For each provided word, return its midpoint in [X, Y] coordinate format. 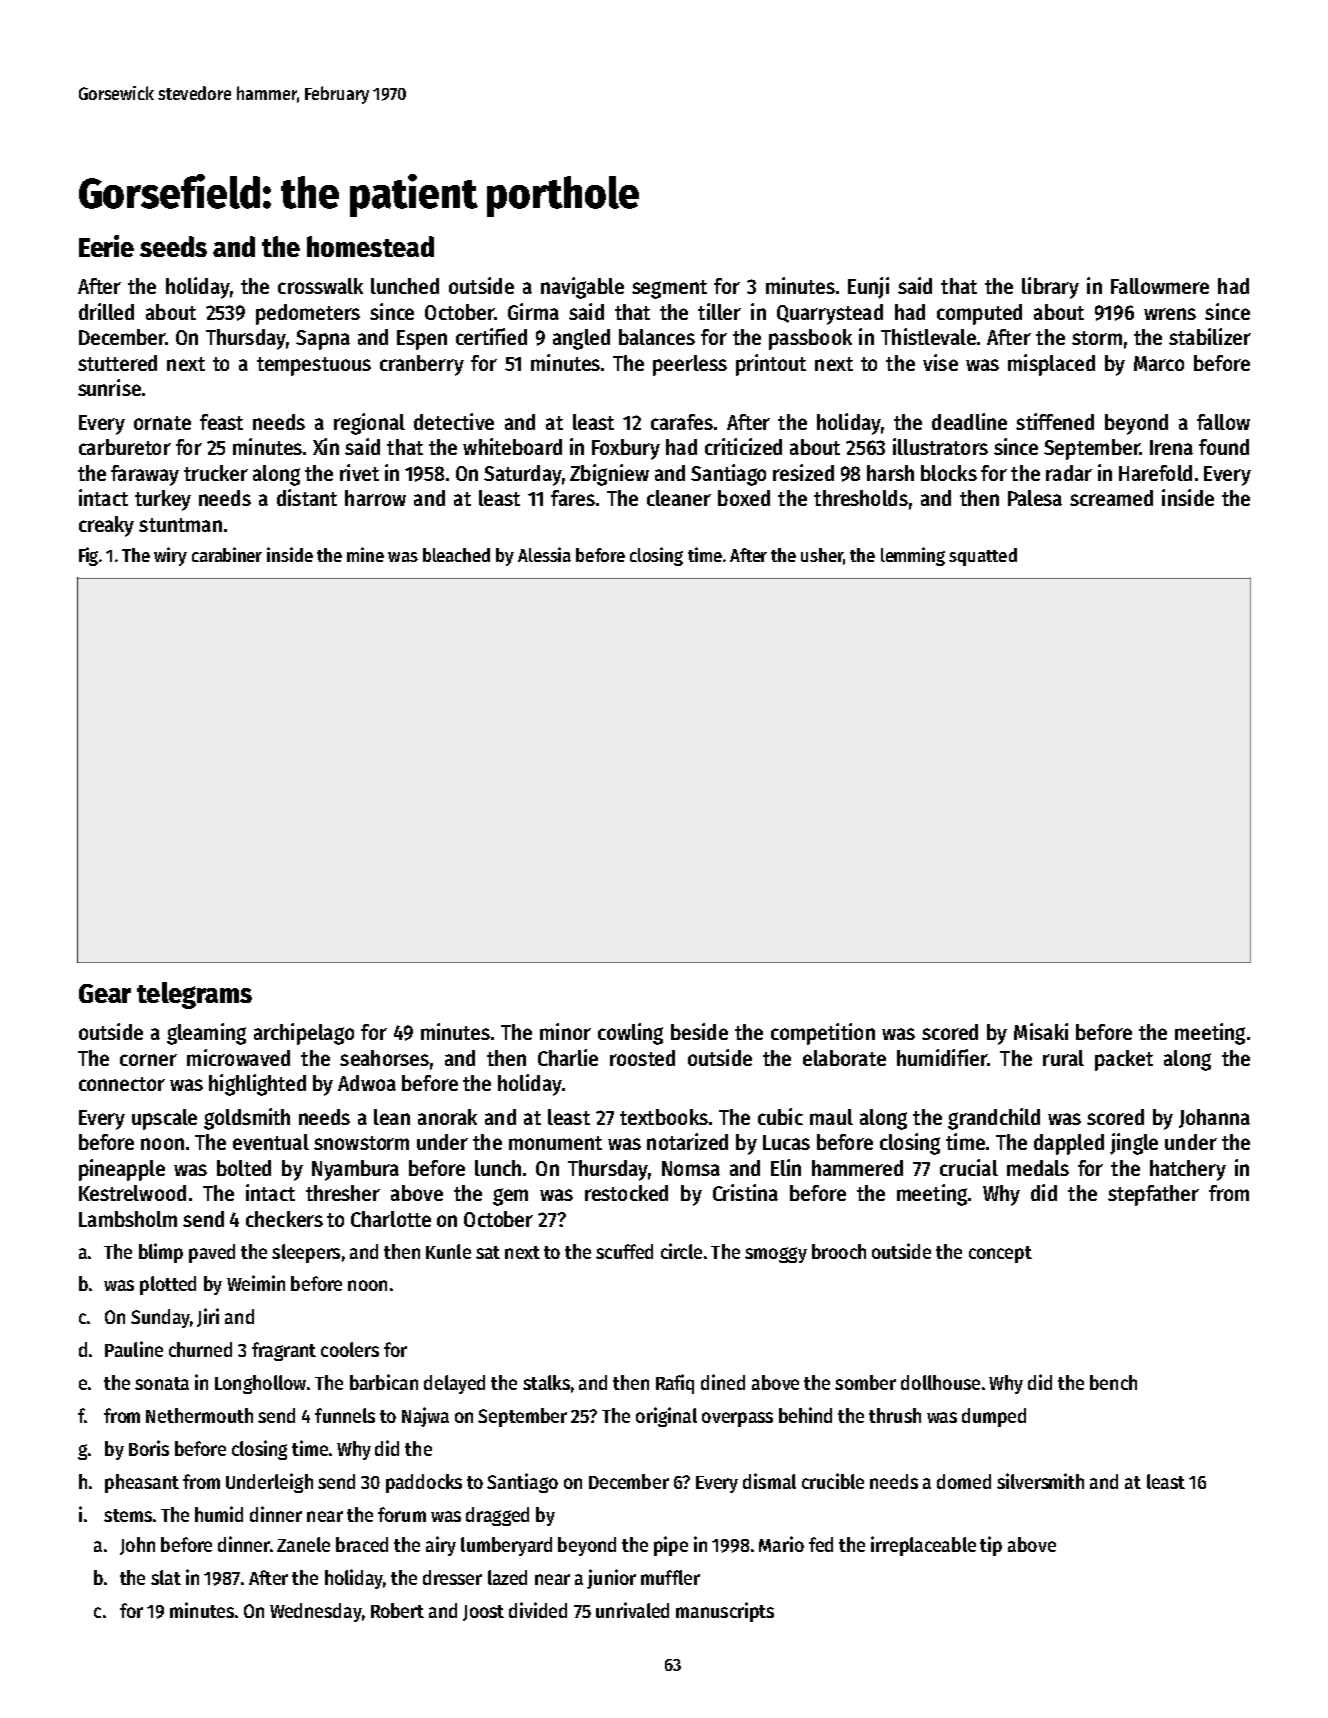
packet [1124, 1060]
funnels [345, 1415]
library [1050, 288]
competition [823, 1034]
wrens [1170, 314]
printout [771, 365]
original [666, 1417]
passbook [810, 339]
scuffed [624, 1251]
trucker [216, 473]
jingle [1134, 1144]
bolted [244, 1168]
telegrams [194, 995]
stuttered [117, 363]
